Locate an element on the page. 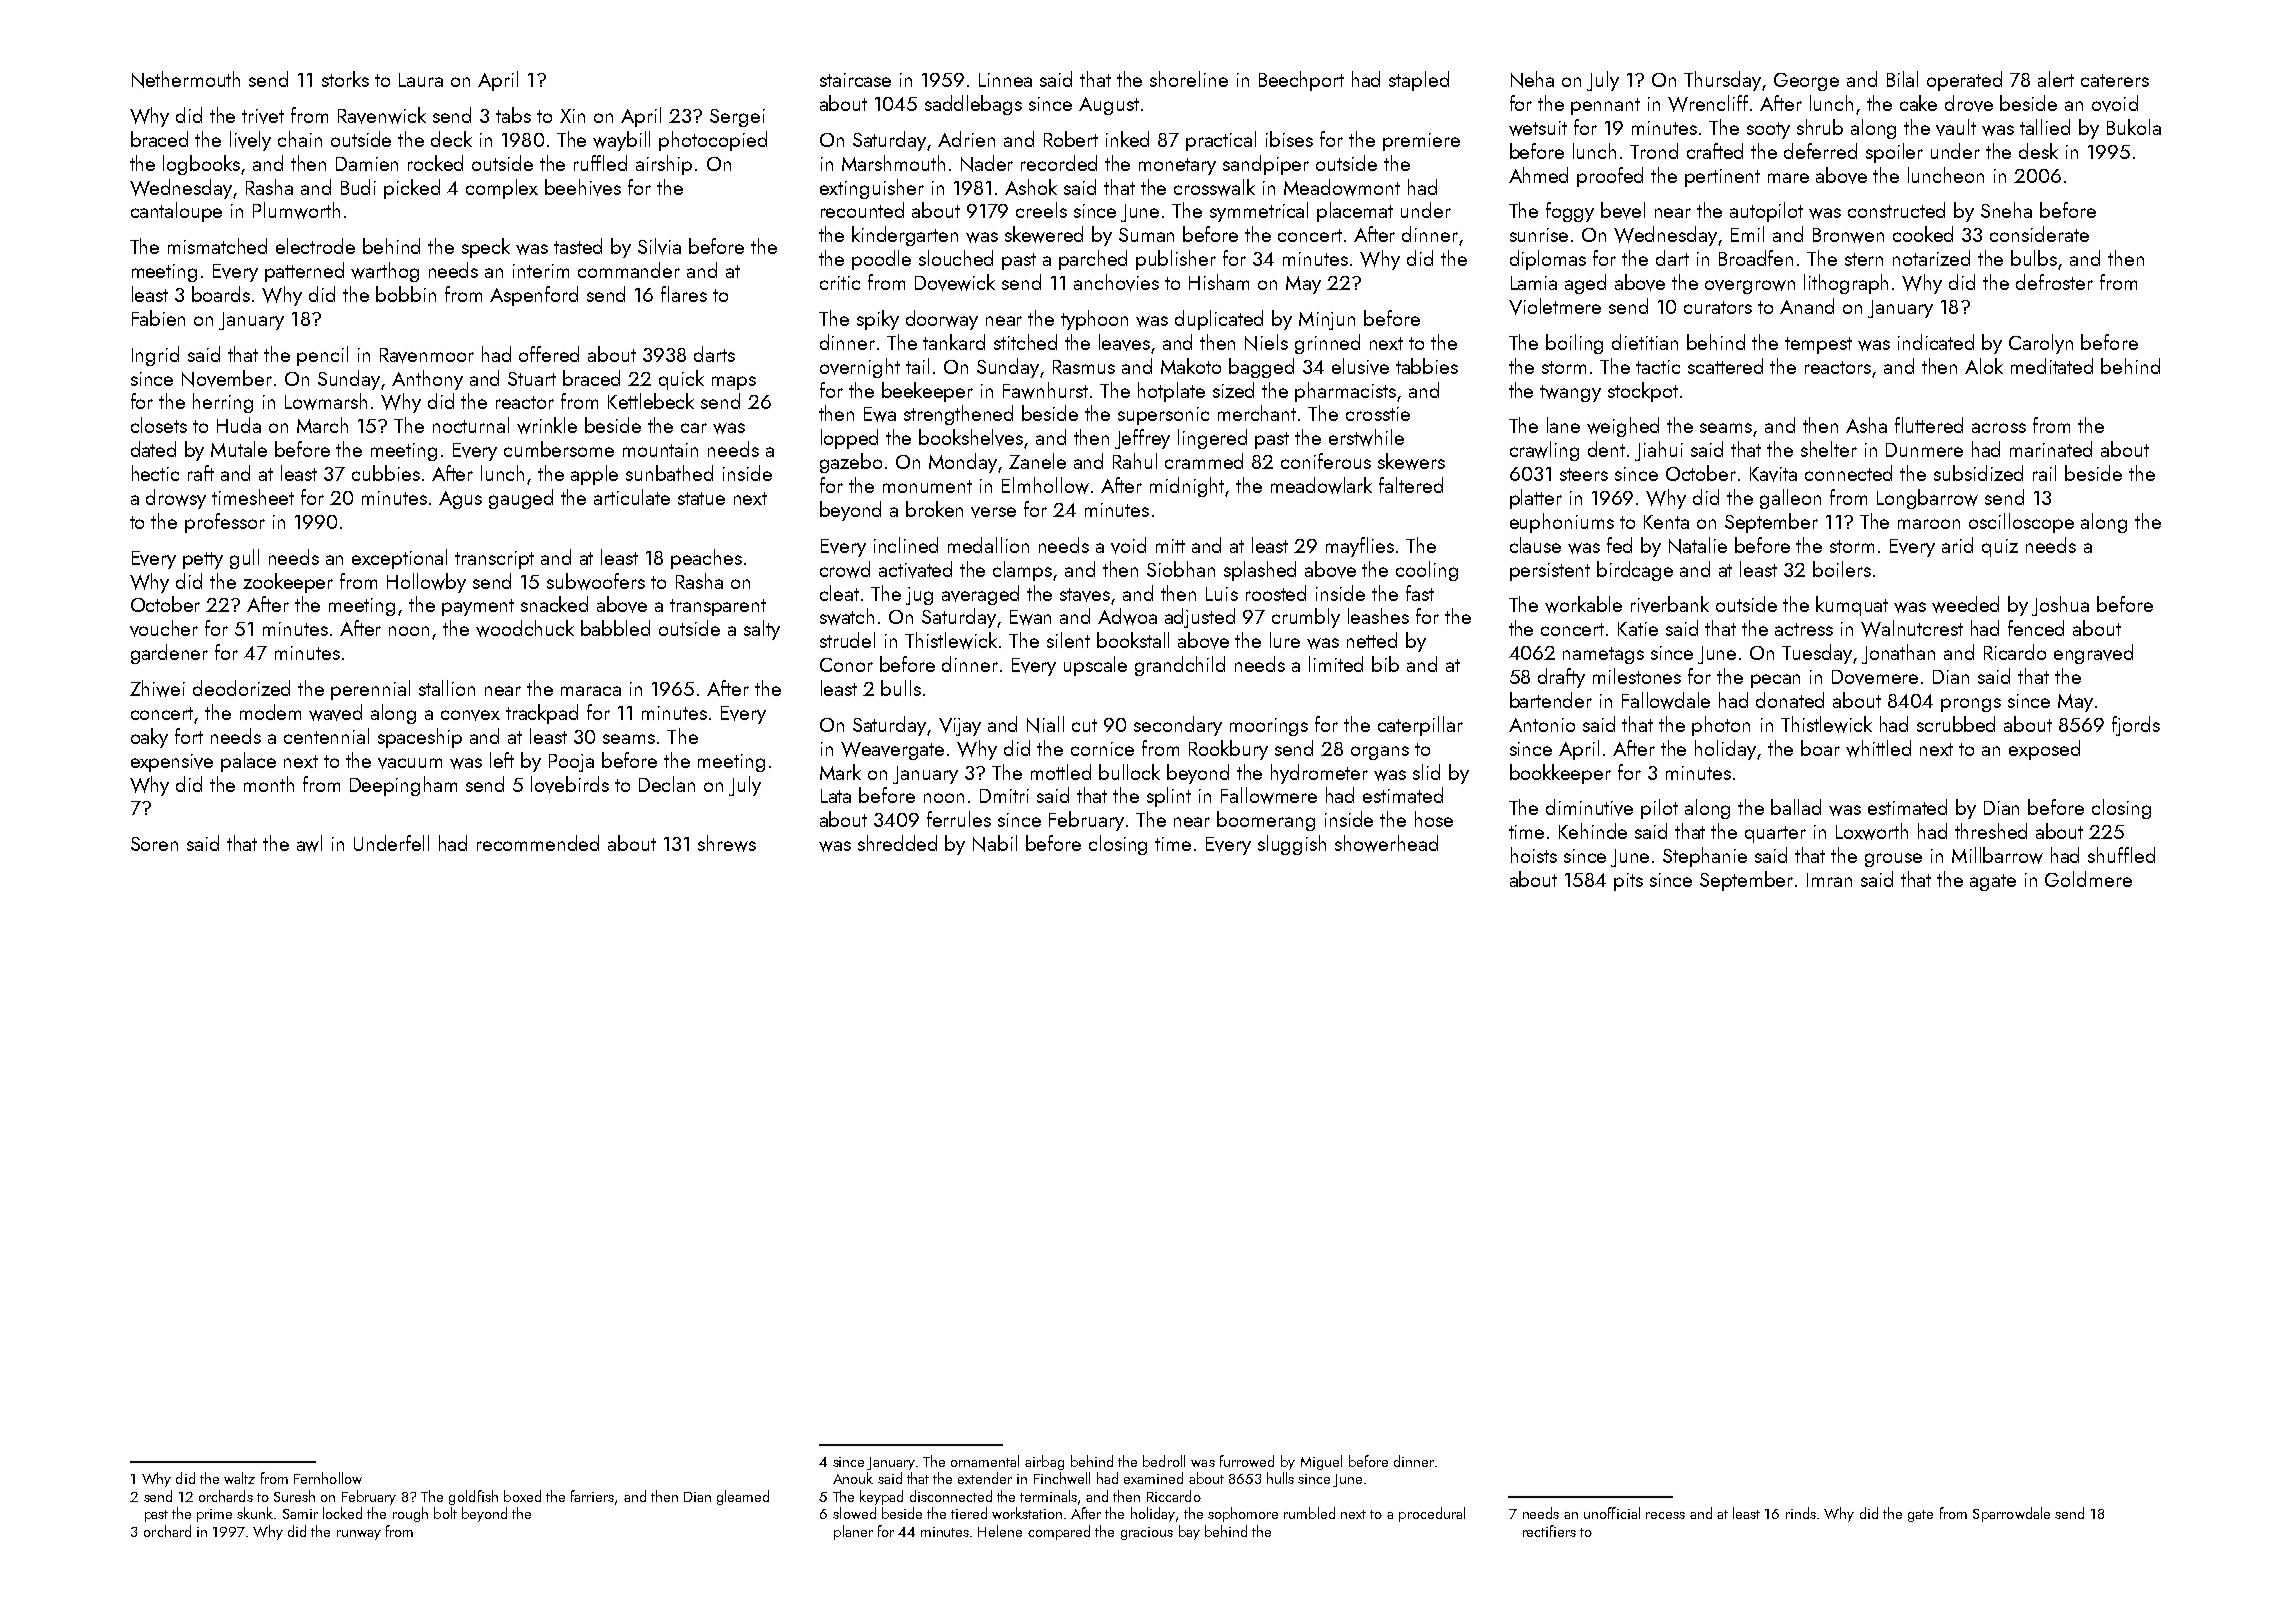  recommended is located at coordinates (538, 843).
